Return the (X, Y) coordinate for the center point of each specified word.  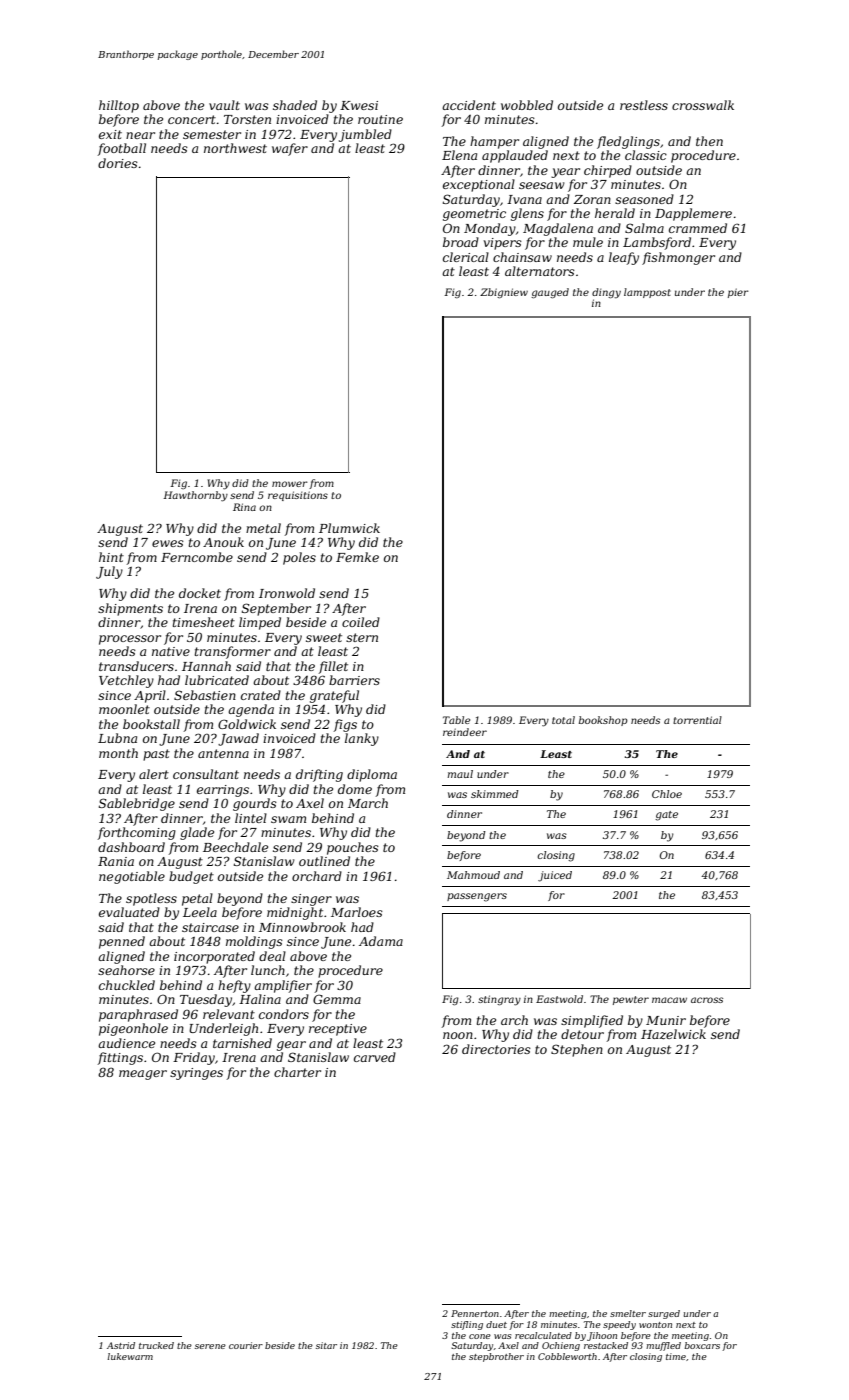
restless (644, 105)
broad (461, 242)
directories (496, 1049)
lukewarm (130, 1356)
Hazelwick (673, 1034)
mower (290, 484)
